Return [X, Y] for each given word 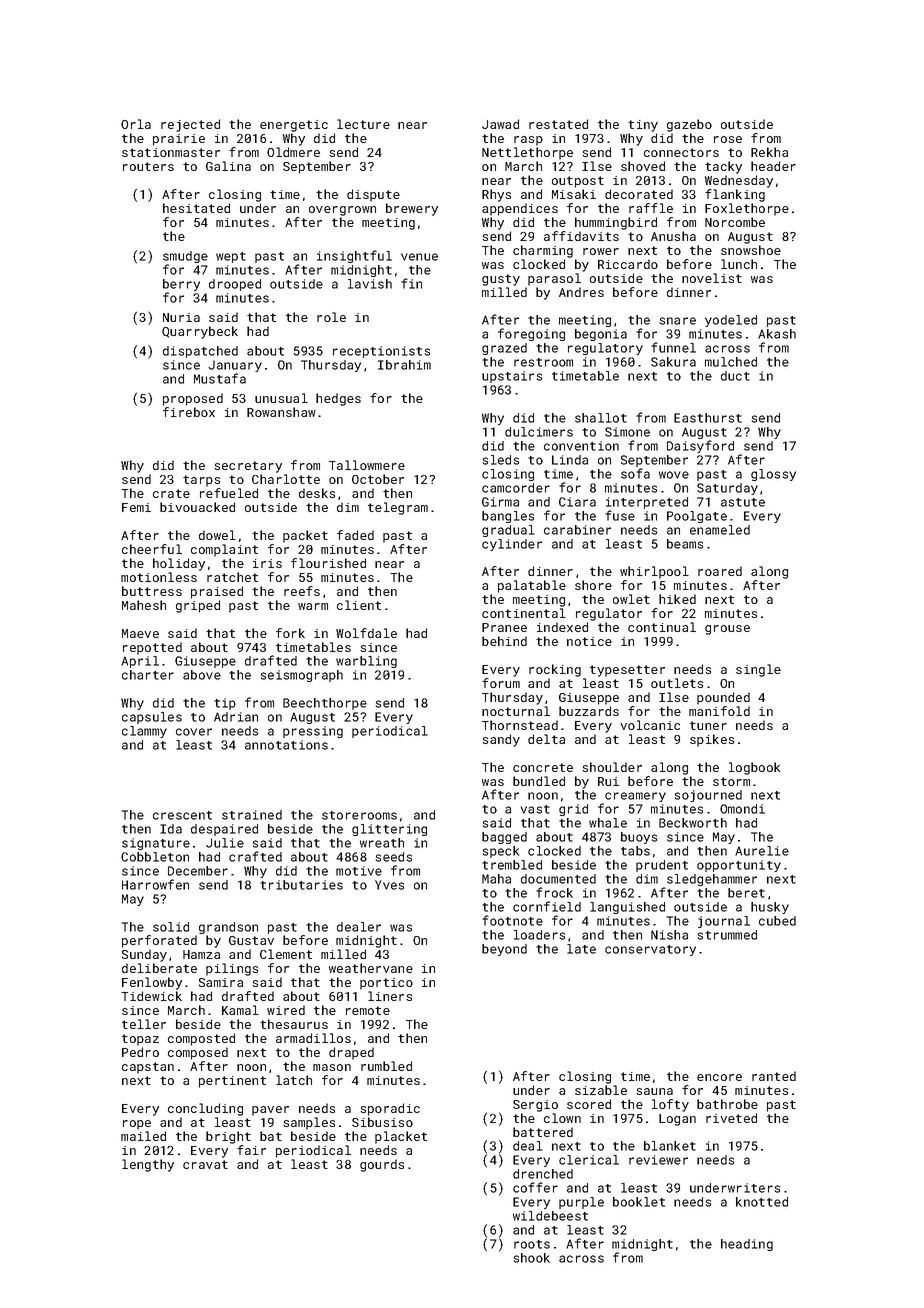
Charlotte [286, 479]
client [359, 605]
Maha [496, 879]
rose [728, 139]
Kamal [240, 1010]
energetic [294, 126]
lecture [363, 124]
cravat [205, 1164]
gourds [382, 1165]
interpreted [647, 503]
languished [627, 908]
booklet [639, 1202]
